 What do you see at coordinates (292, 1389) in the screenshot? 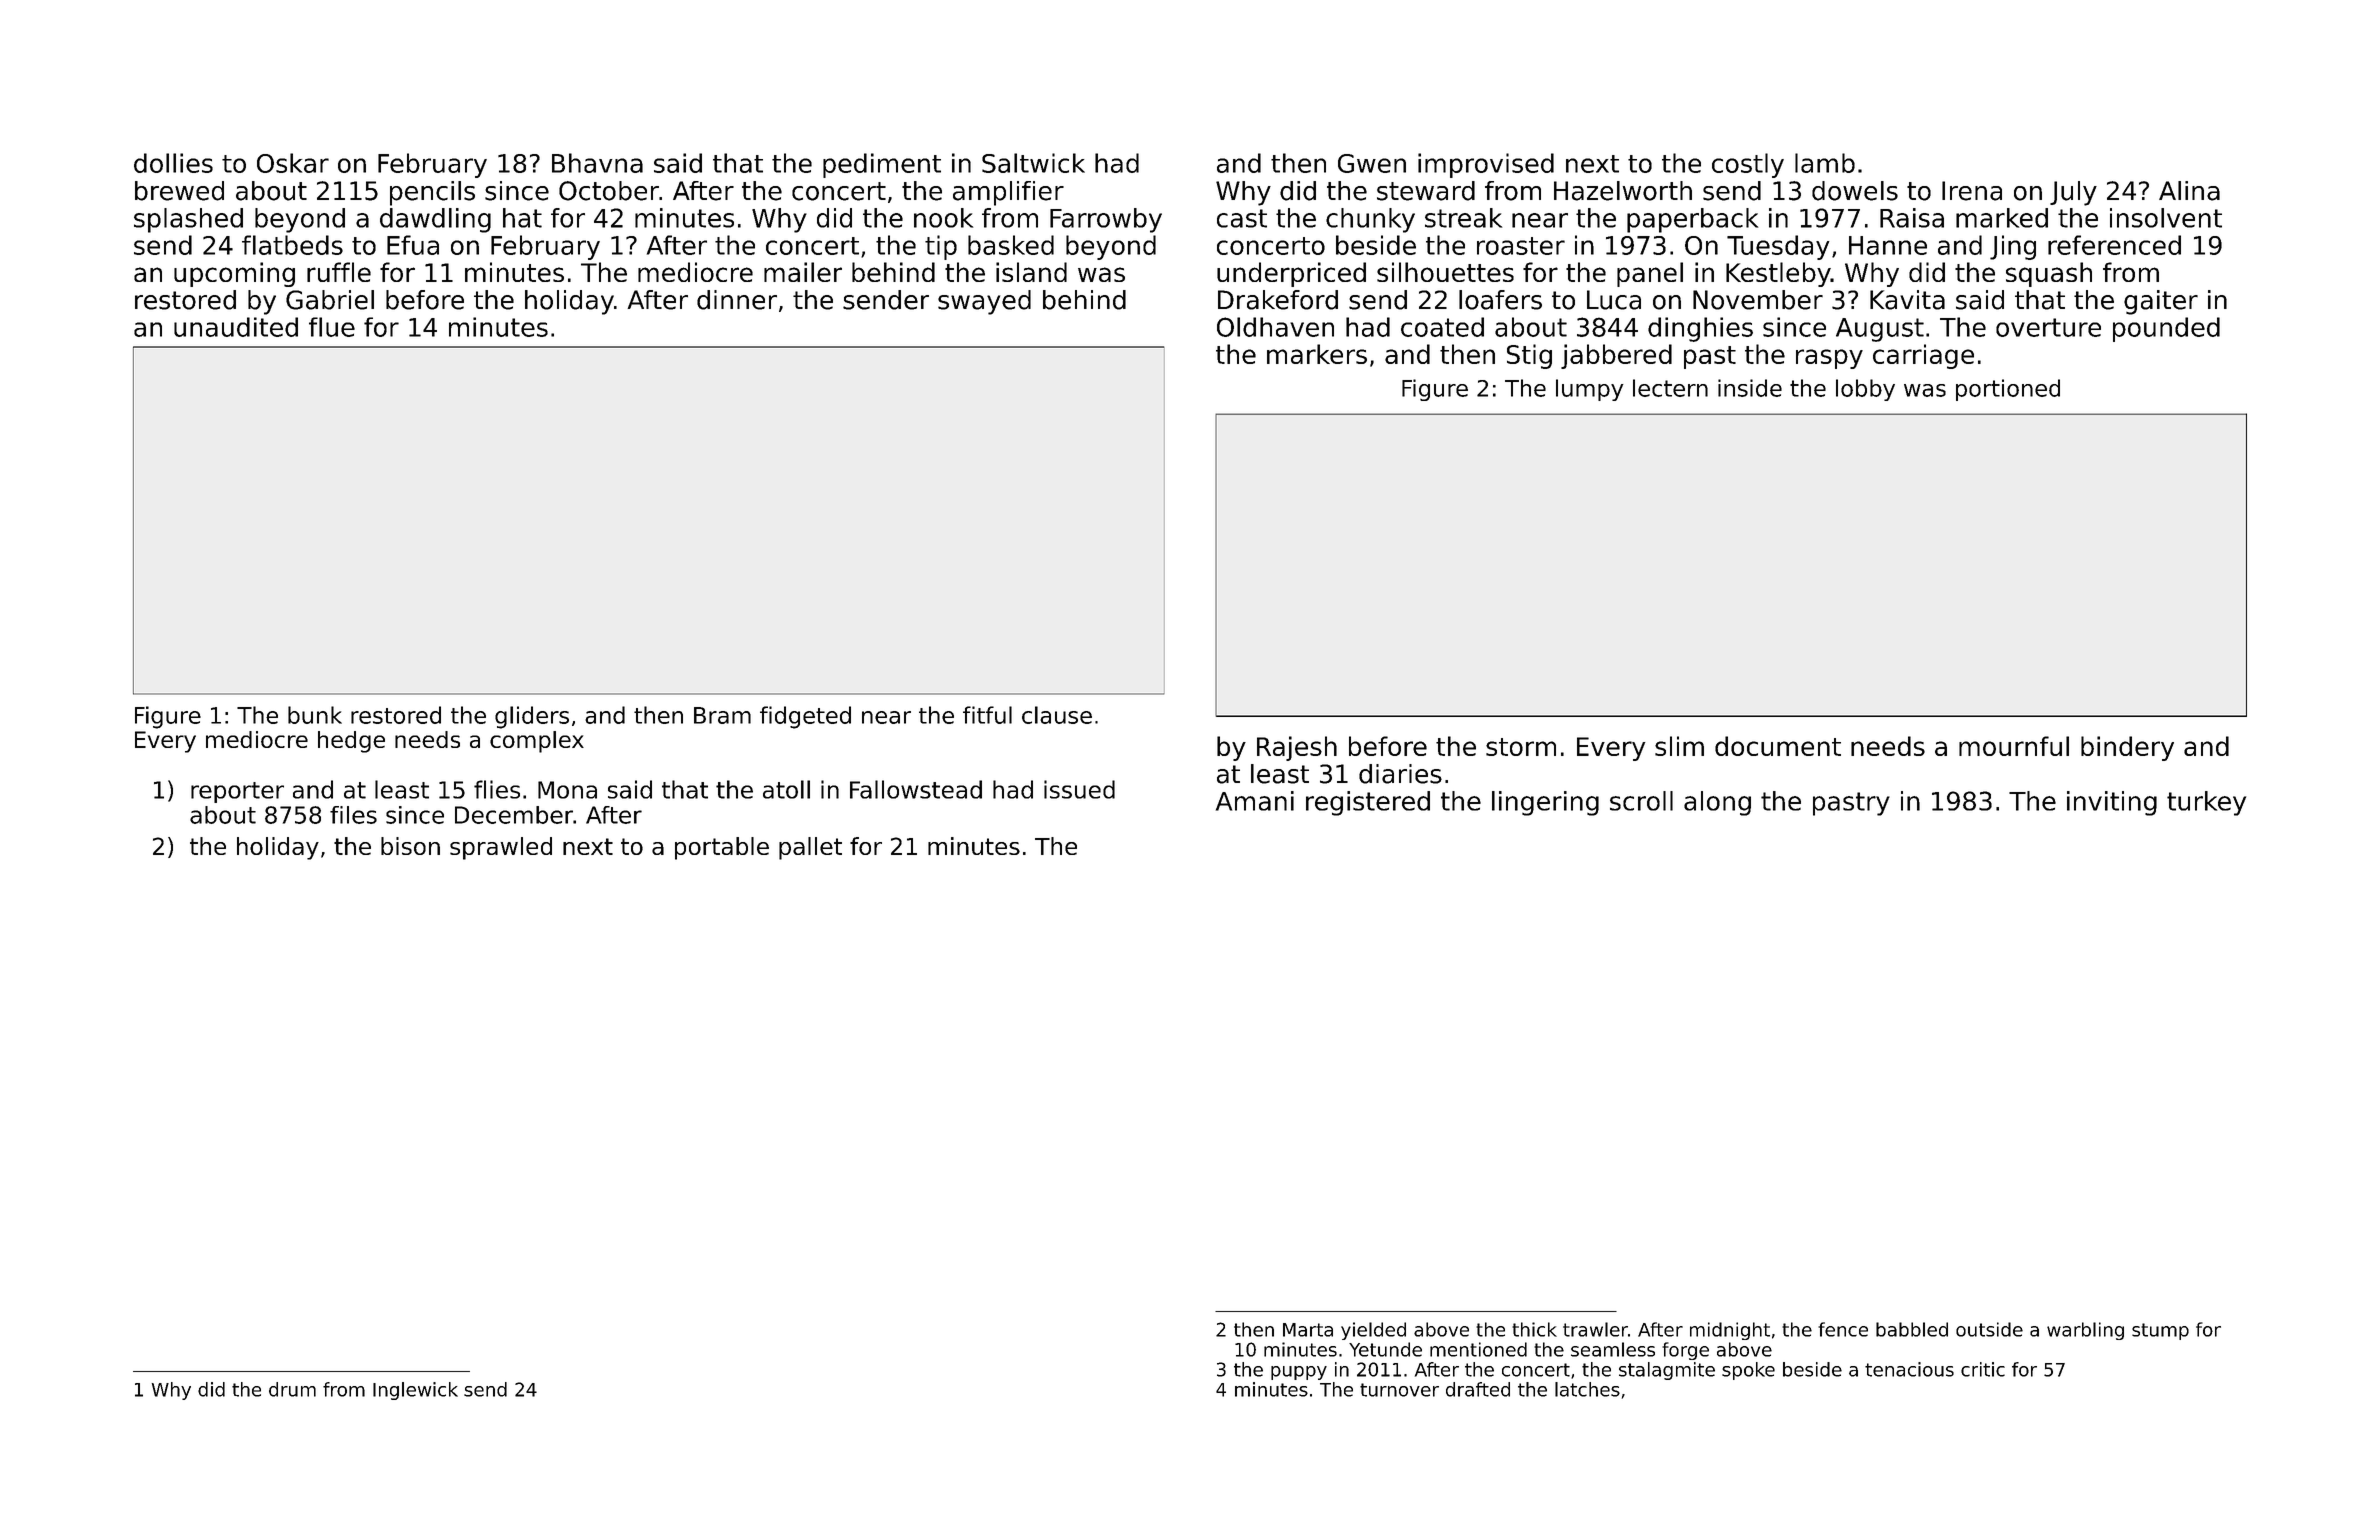
I see `drum` at bounding box center [292, 1389].
